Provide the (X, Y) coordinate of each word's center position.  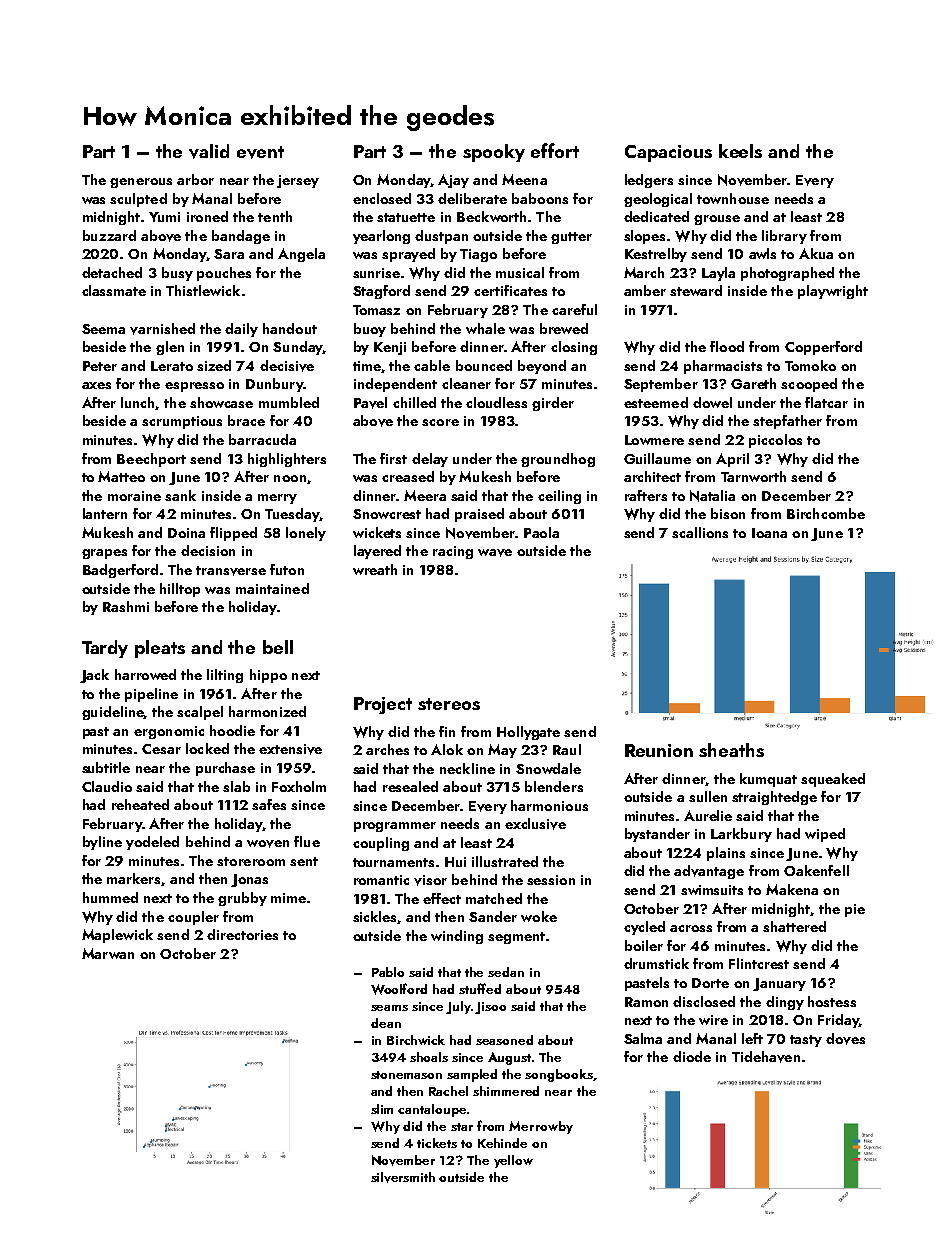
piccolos (775, 441)
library (784, 237)
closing (574, 348)
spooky (494, 153)
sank (180, 495)
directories (242, 934)
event (260, 152)
